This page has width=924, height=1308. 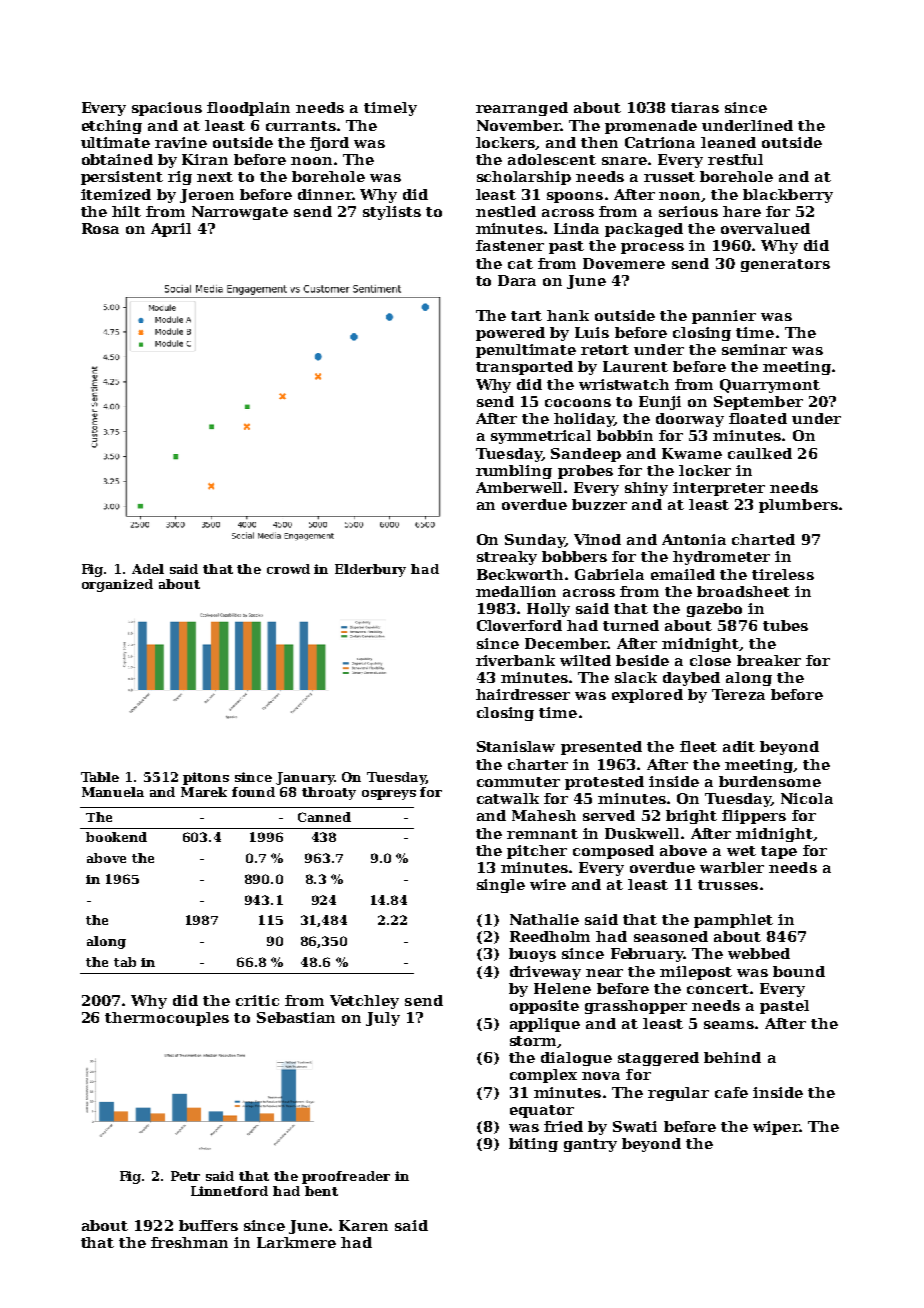 I want to click on storm, so click(x=533, y=1041).
